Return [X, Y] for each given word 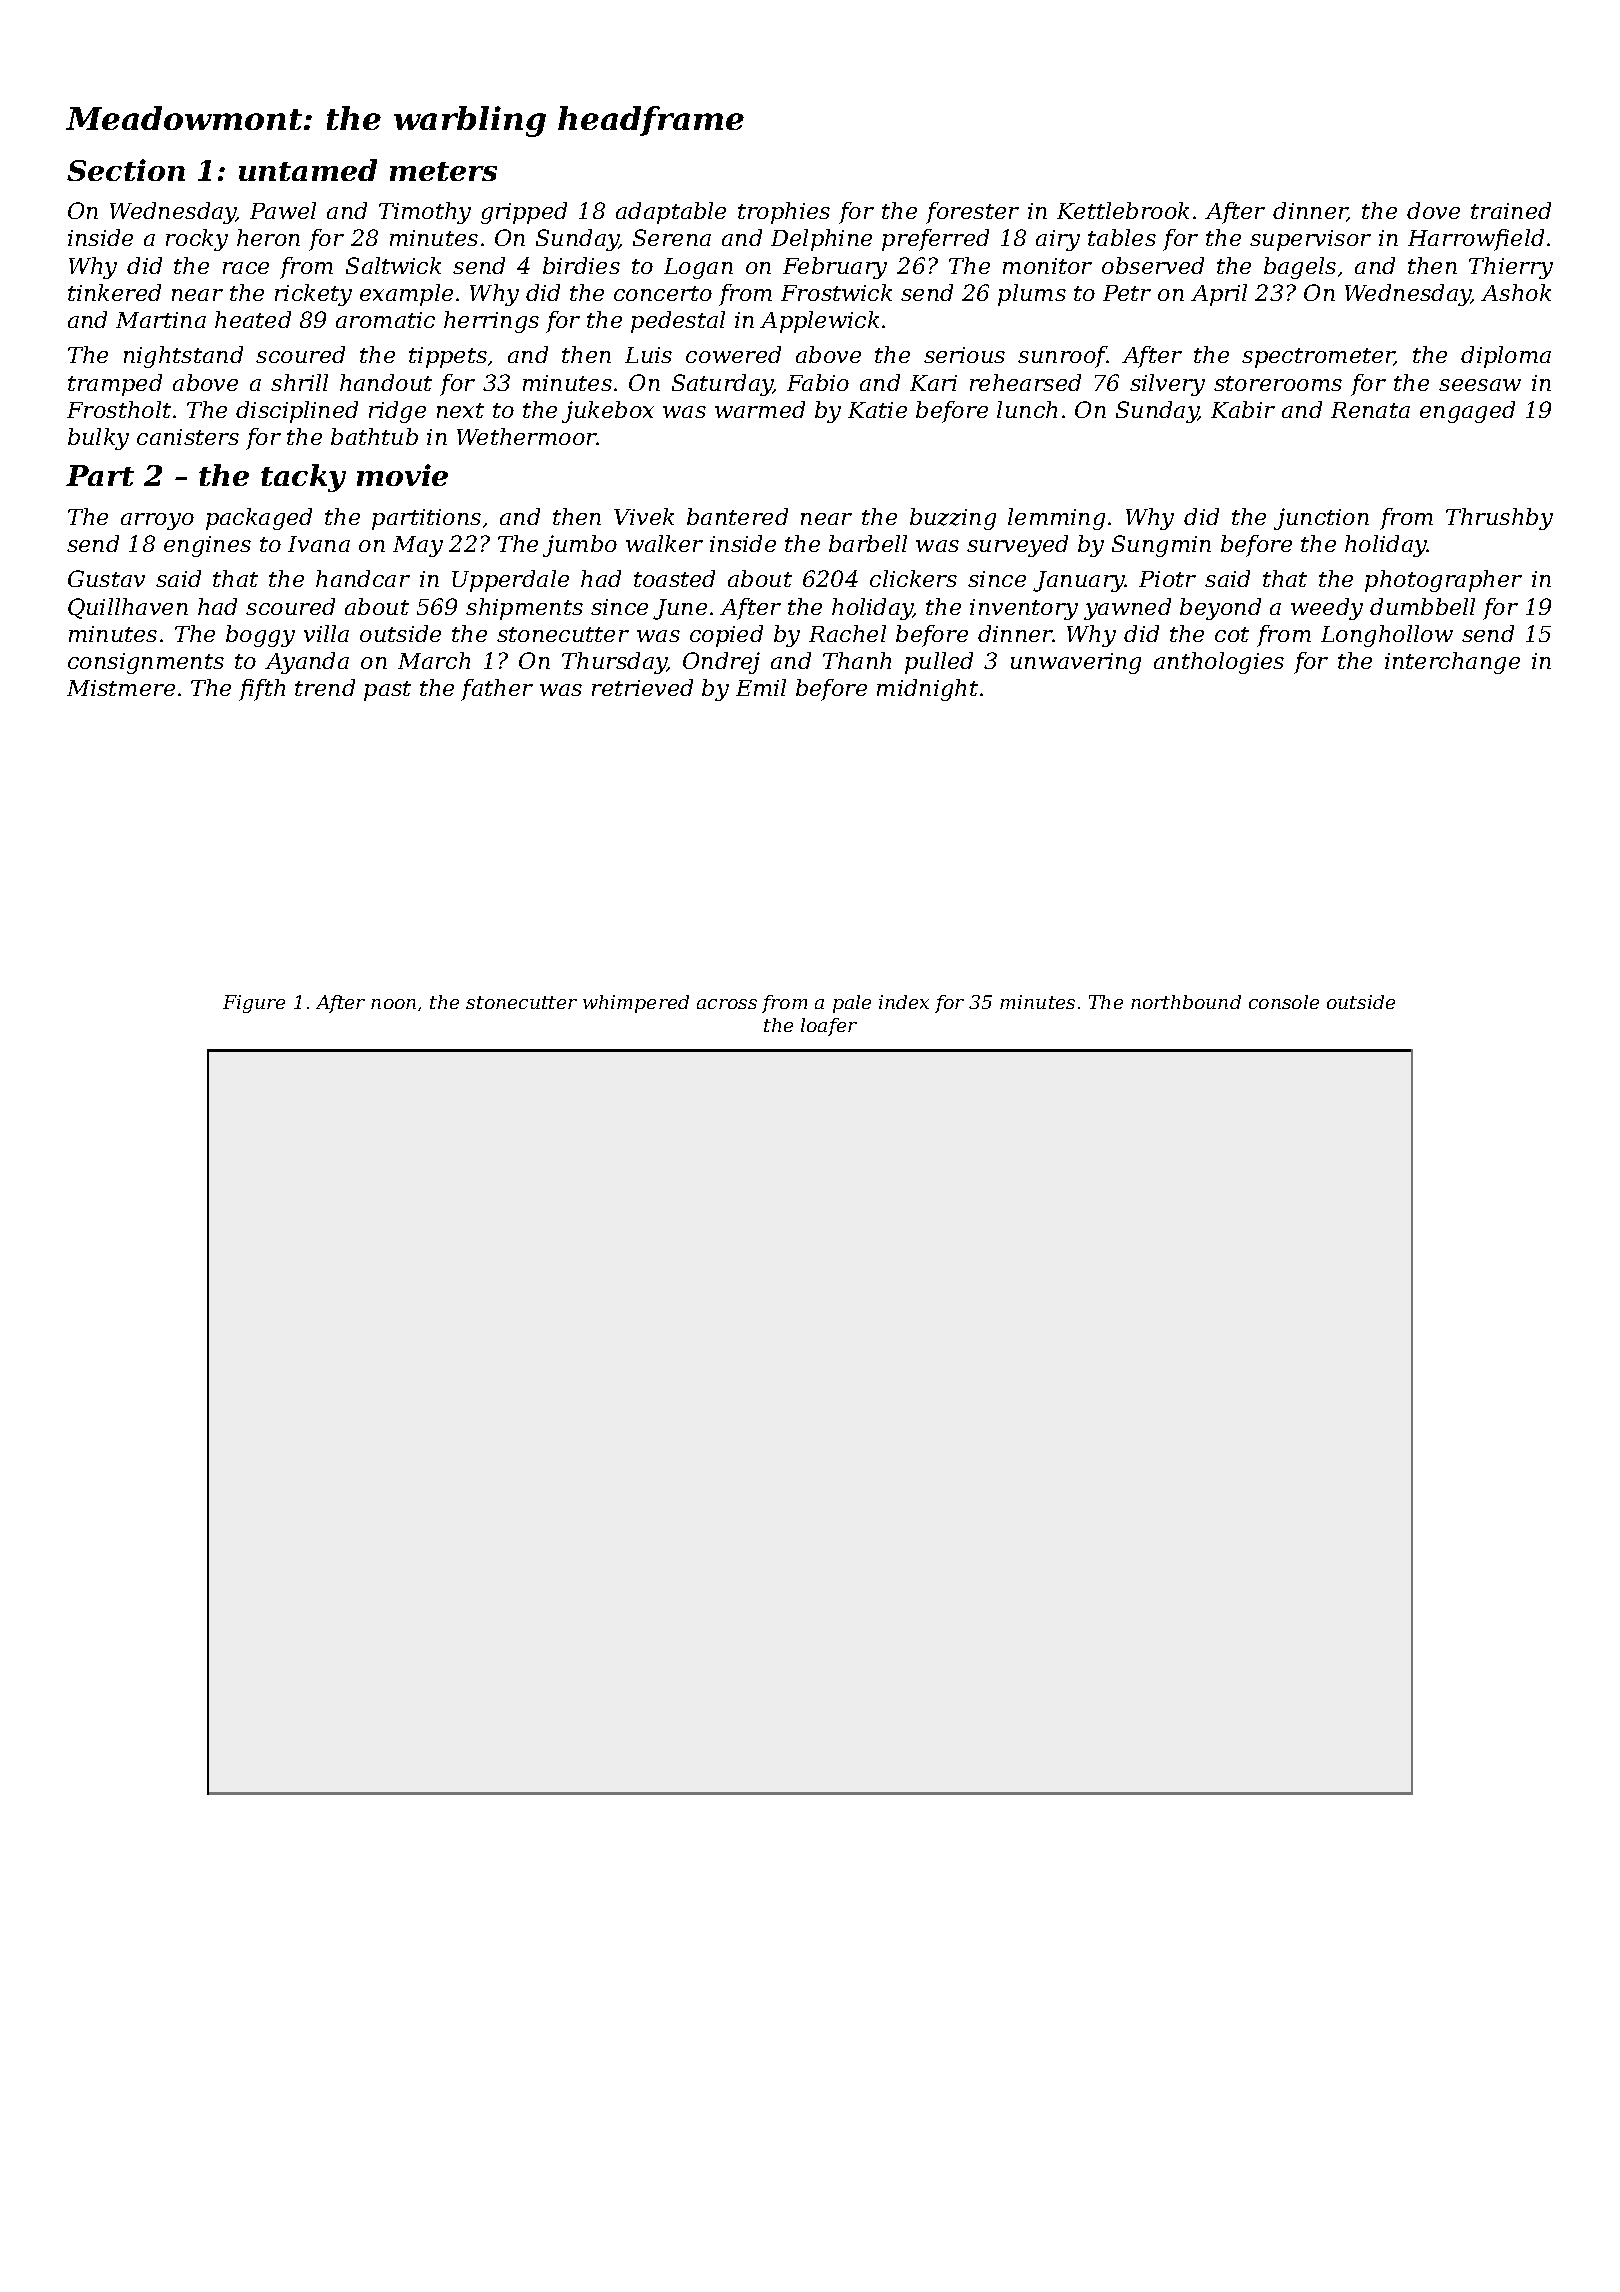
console [1284, 1002]
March [434, 660]
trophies [784, 213]
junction [1321, 519]
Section [126, 170]
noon [393, 1004]
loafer [829, 1027]
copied [726, 636]
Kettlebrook [1123, 210]
